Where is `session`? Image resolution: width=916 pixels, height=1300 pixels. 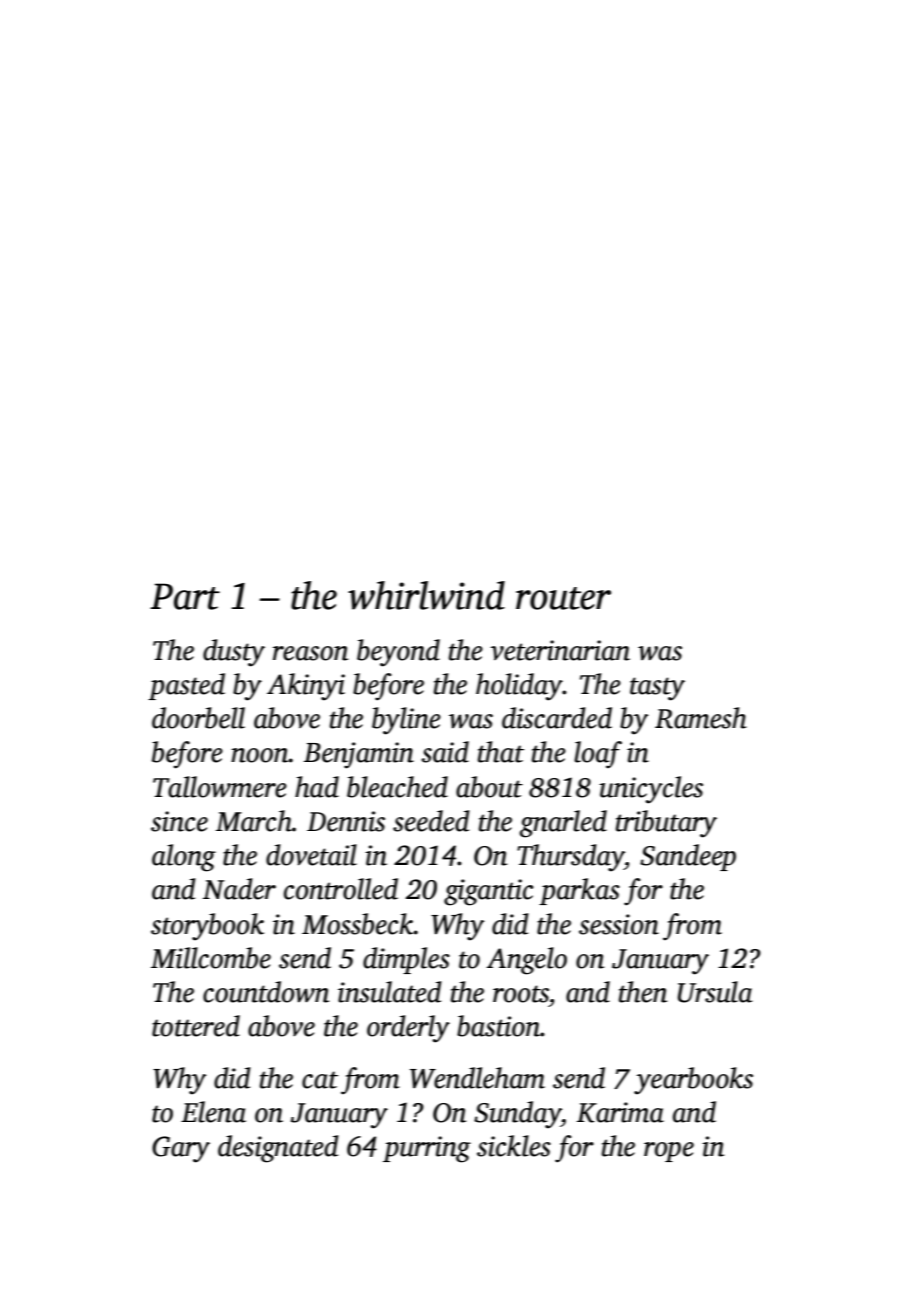 session is located at coordinates (619, 924).
